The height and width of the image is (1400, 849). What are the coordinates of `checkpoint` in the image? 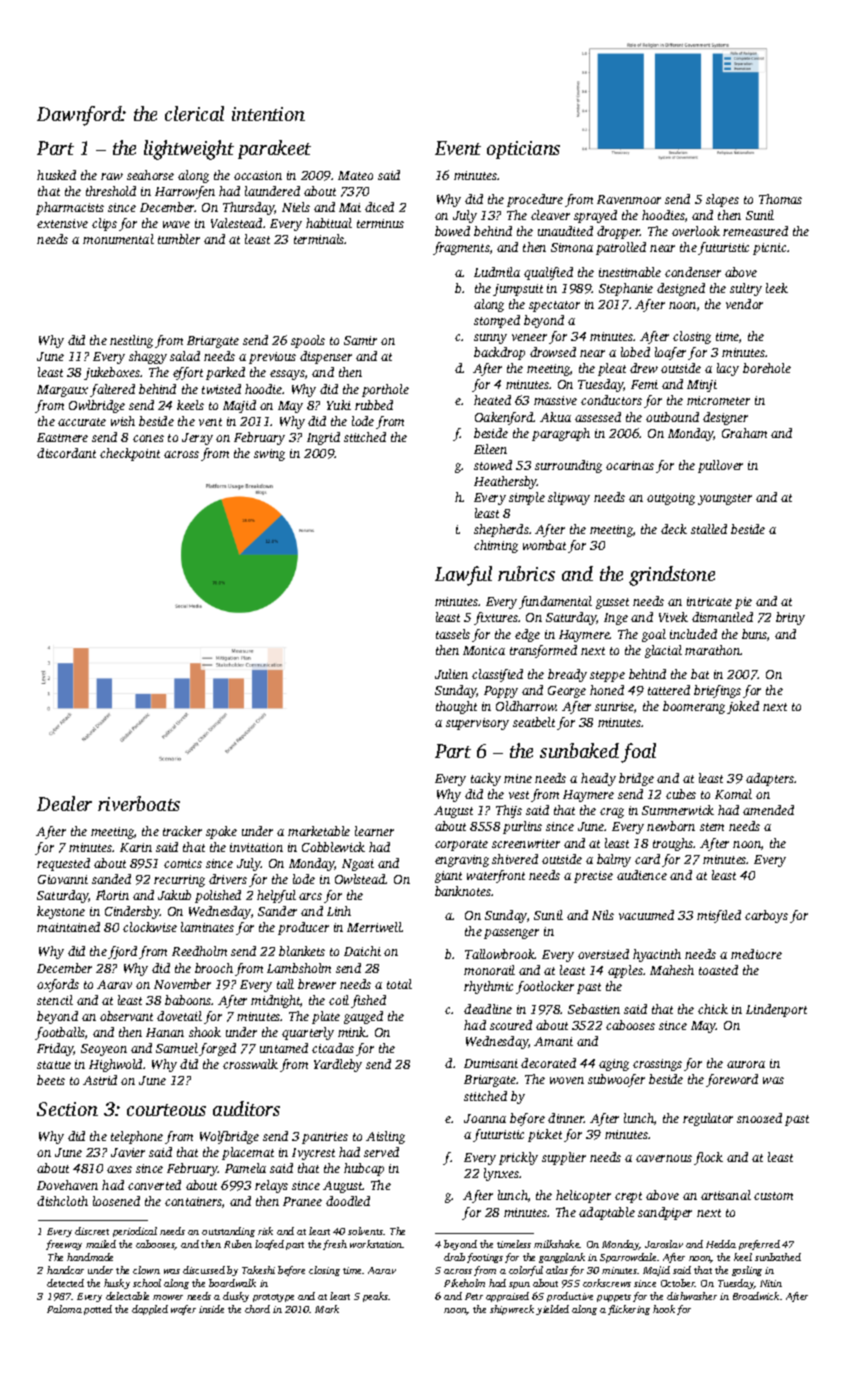 It's located at (130, 454).
